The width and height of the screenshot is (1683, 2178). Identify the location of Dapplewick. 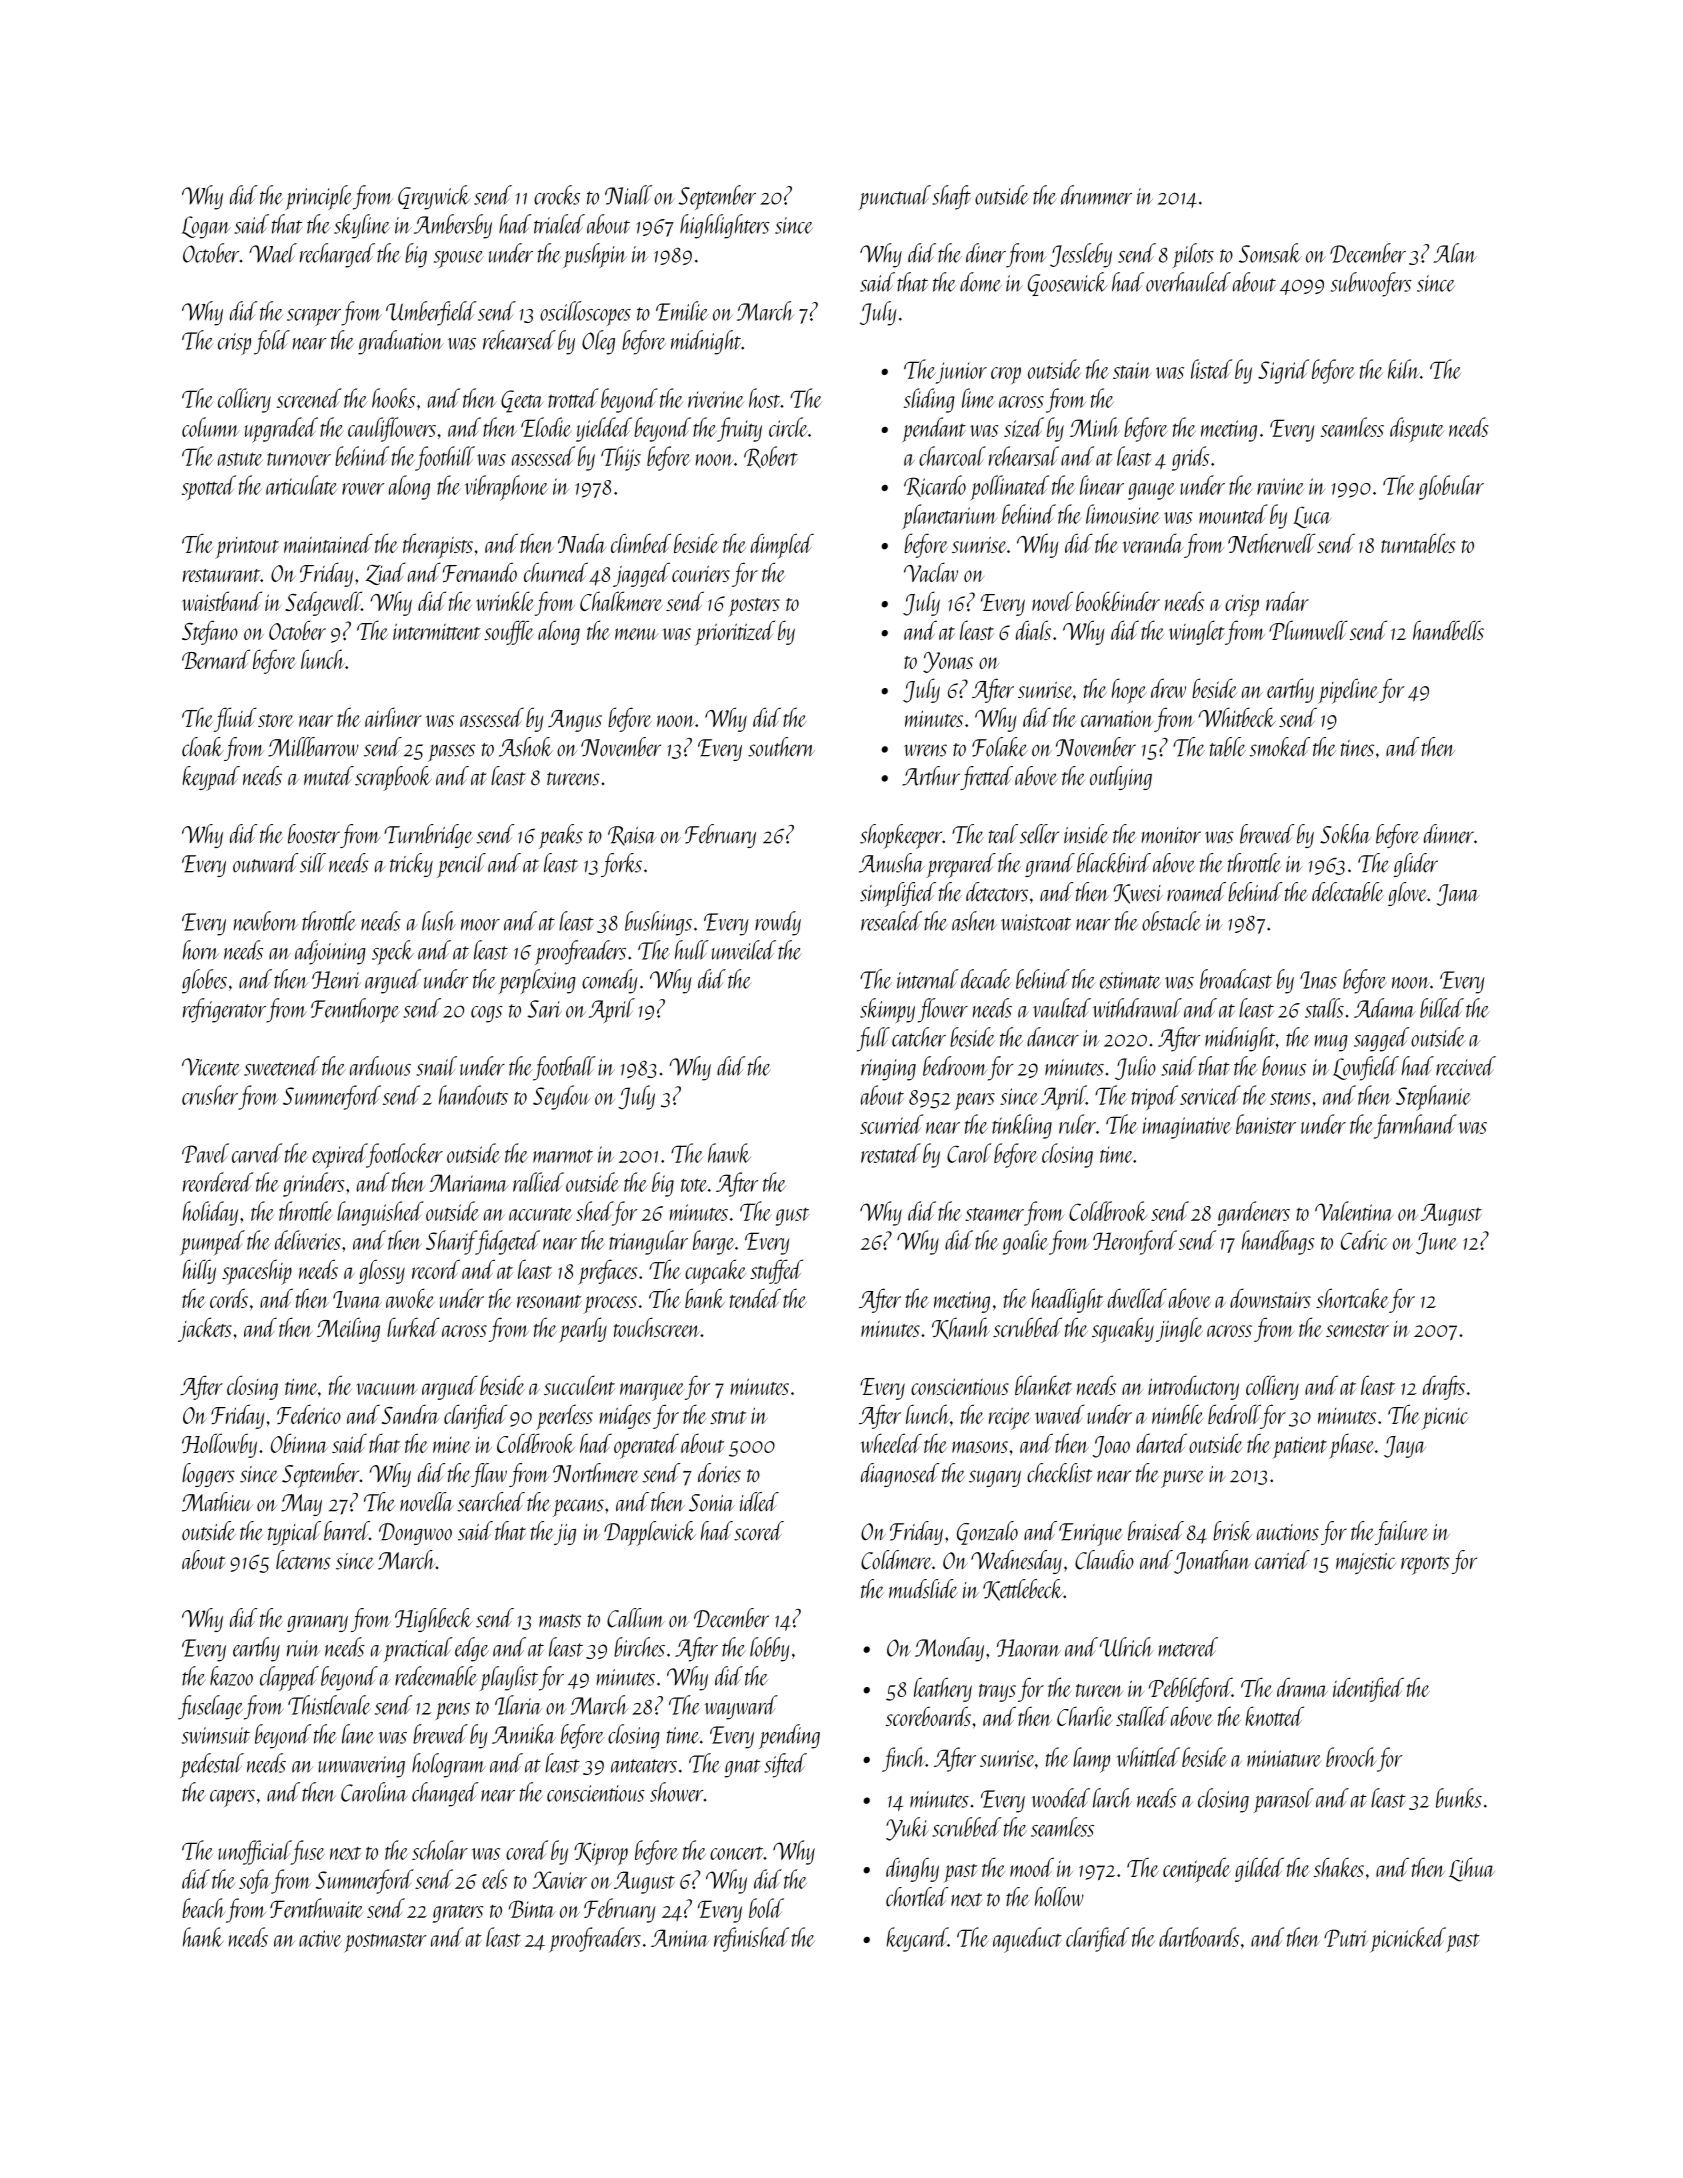
(650, 1533).
